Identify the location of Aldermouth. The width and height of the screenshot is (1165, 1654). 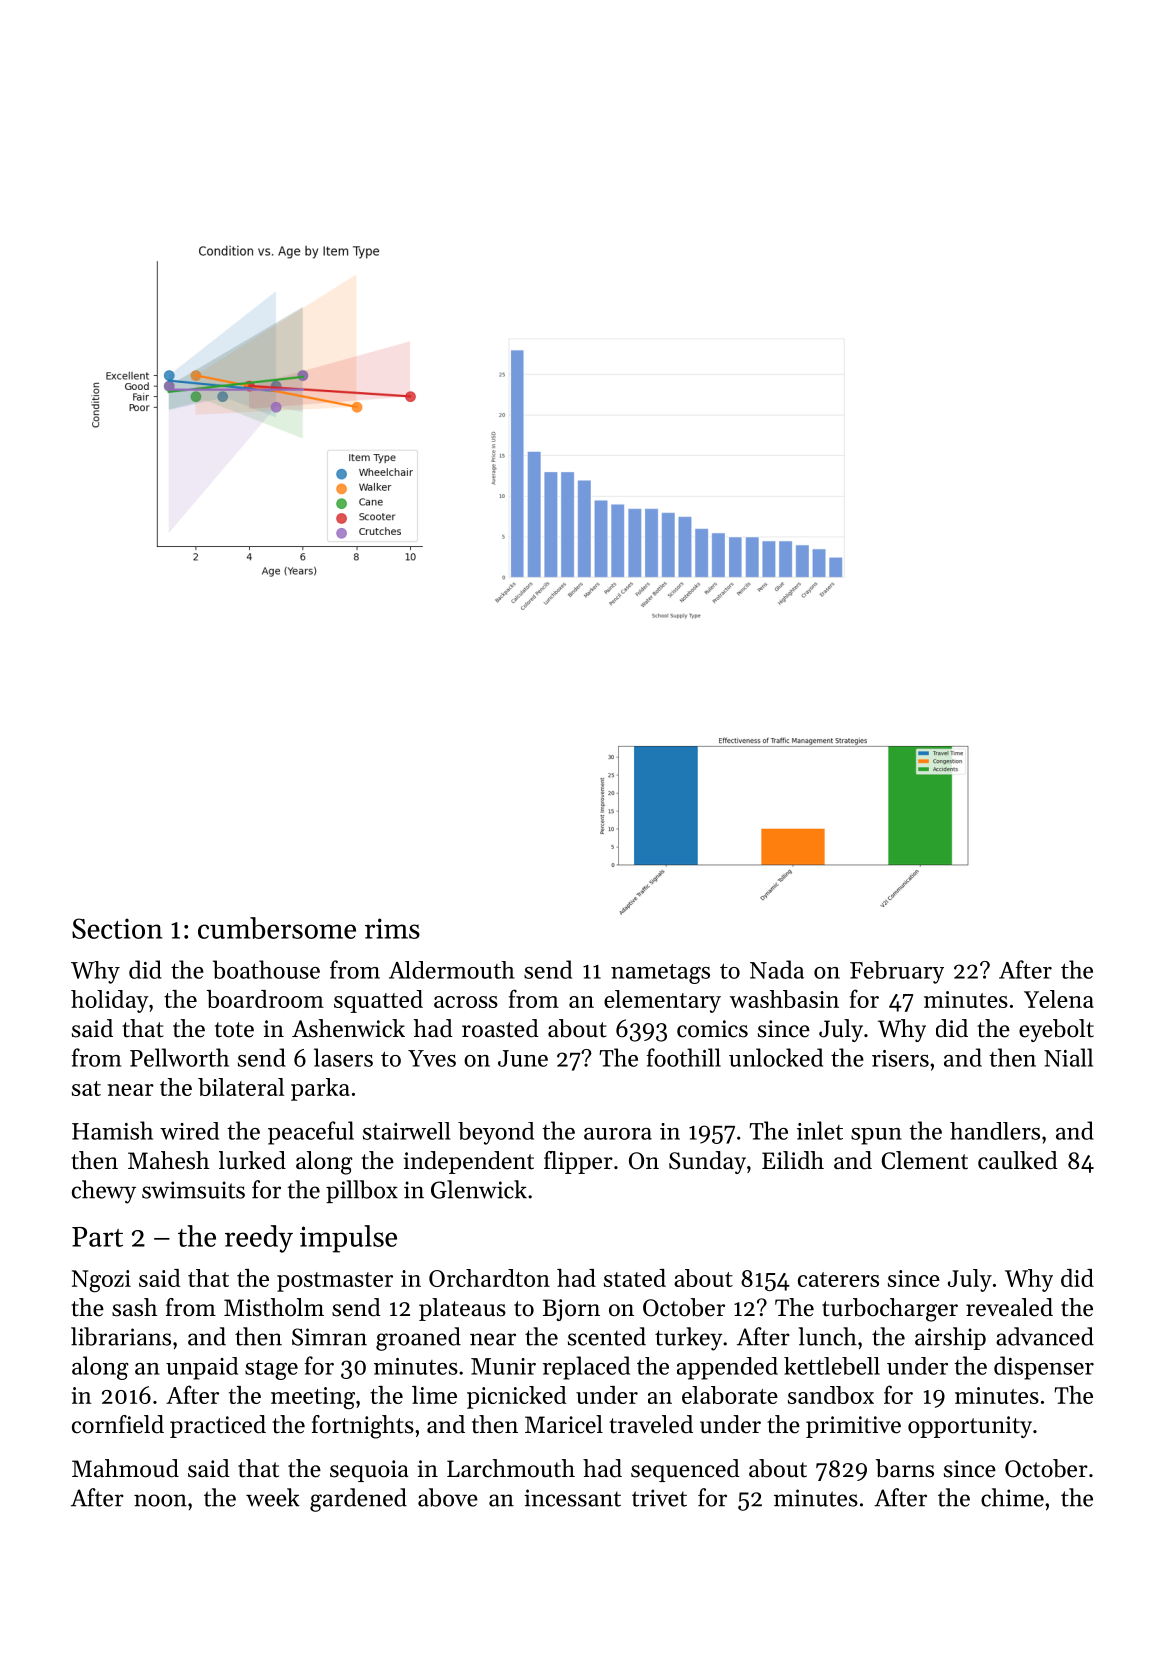
(452, 970).
